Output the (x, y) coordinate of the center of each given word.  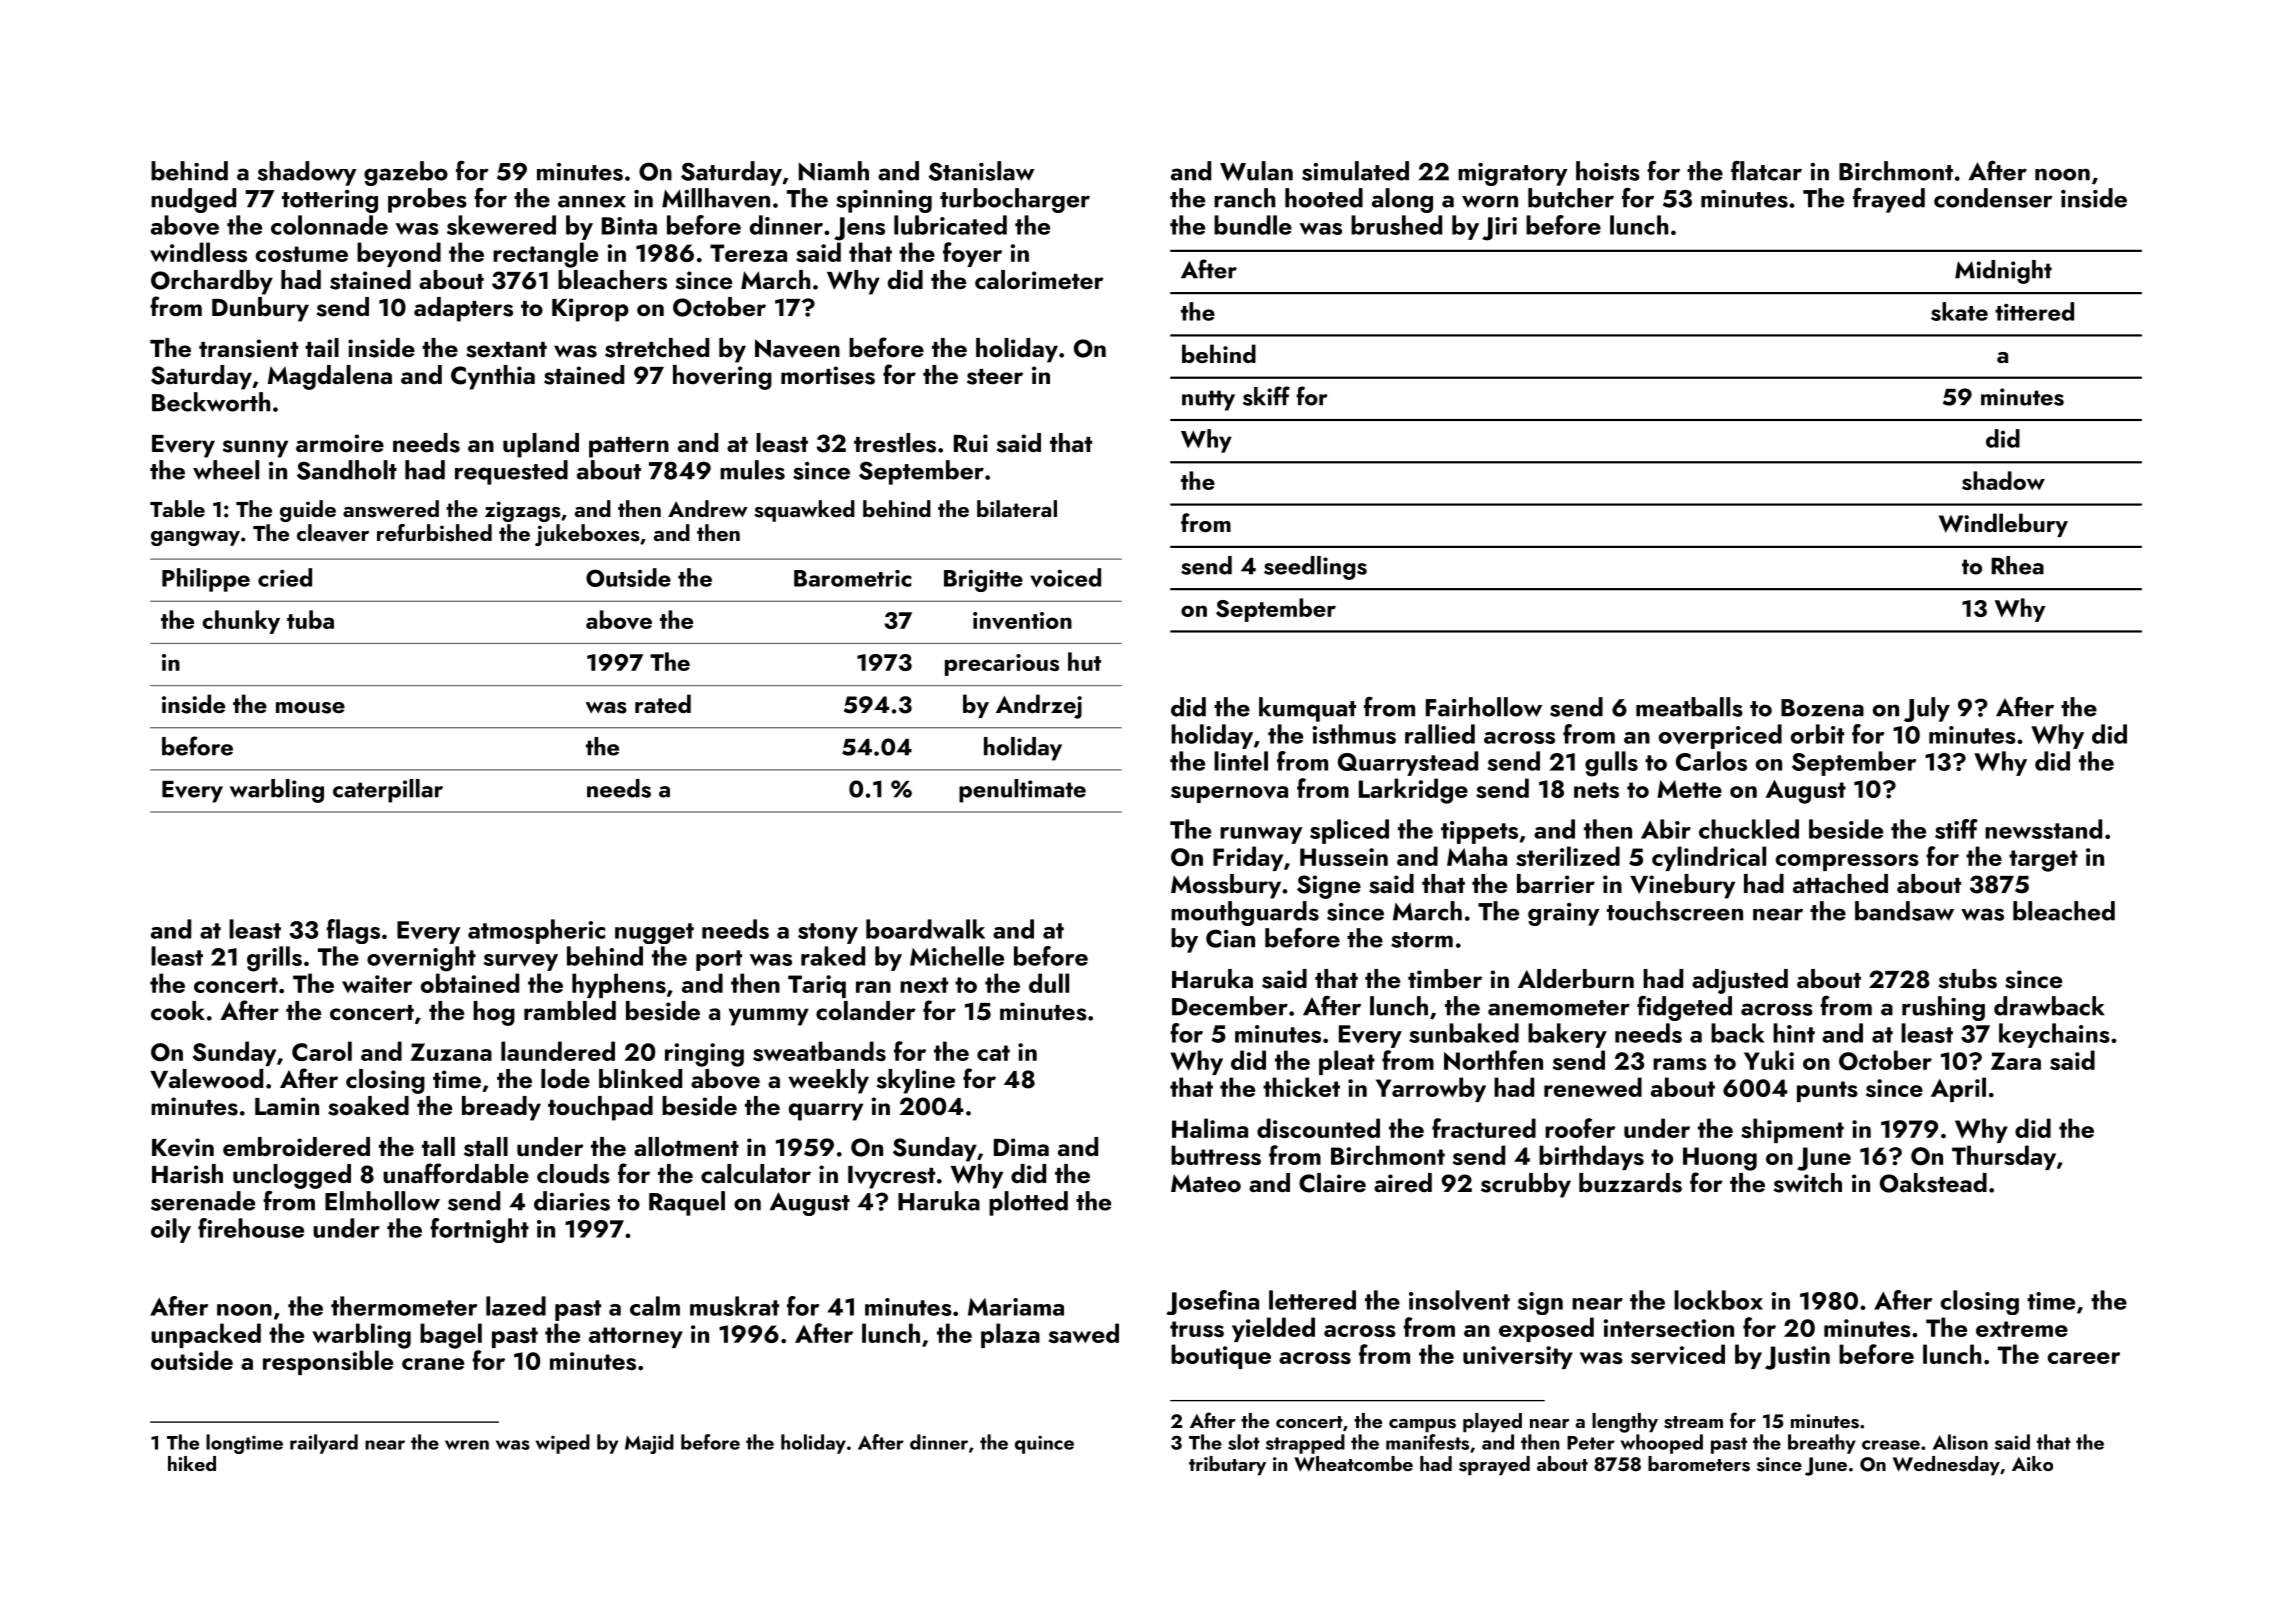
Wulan (1256, 171)
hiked (192, 1463)
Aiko (2032, 1463)
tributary (1227, 1466)
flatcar (1766, 171)
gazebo (406, 173)
